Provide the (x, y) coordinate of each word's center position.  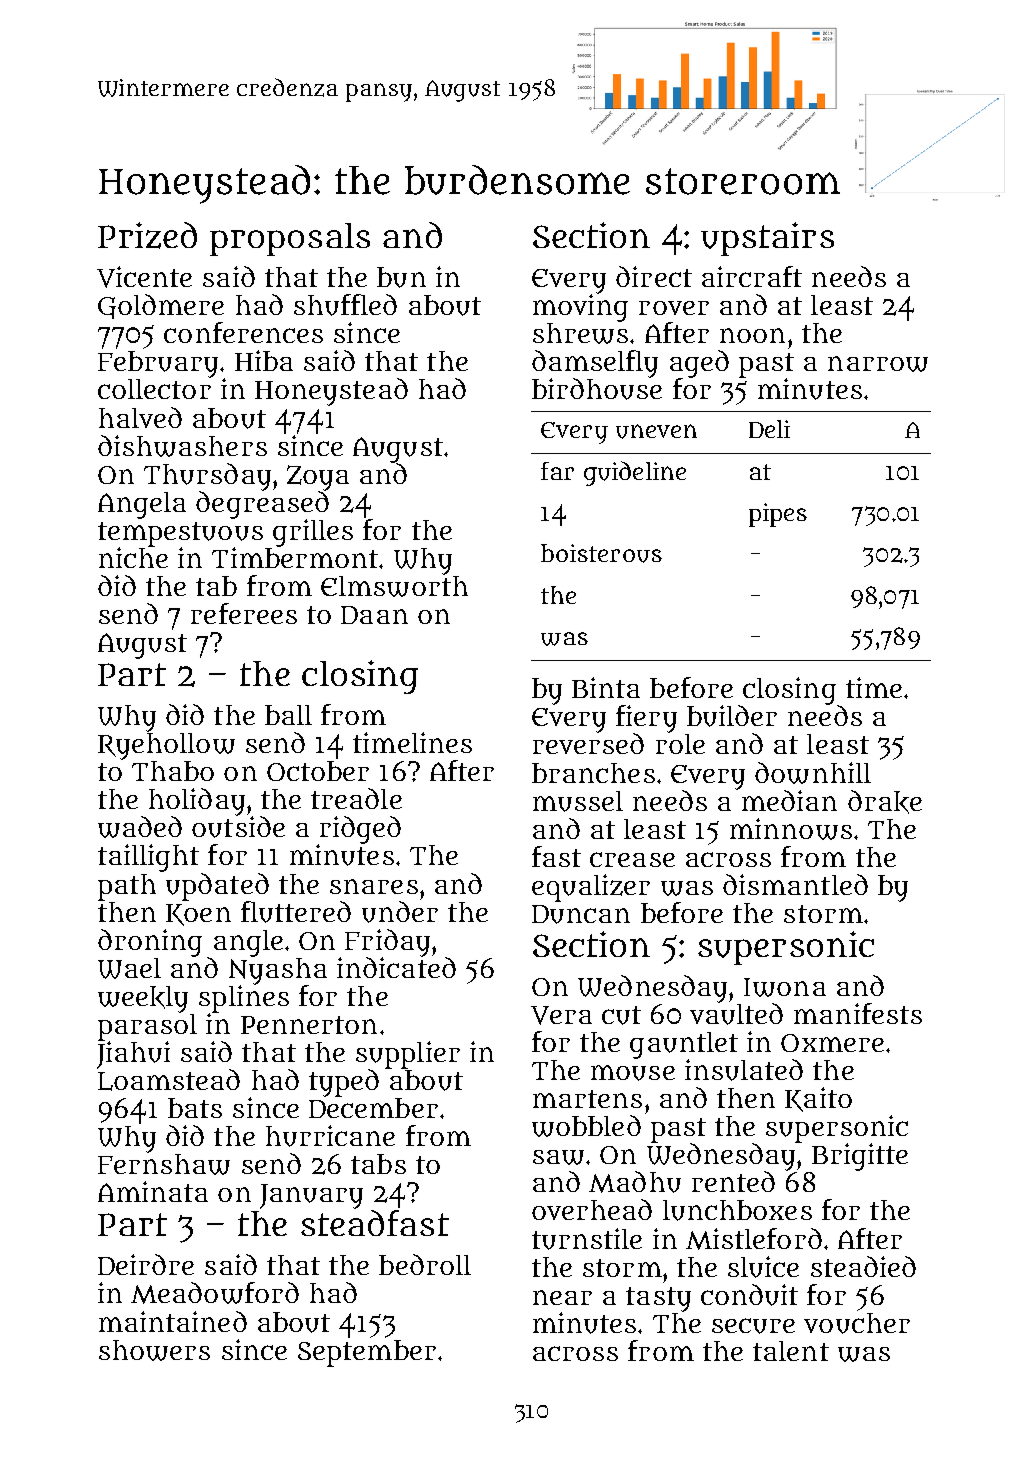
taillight (148, 858)
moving (580, 308)
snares (374, 886)
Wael (129, 968)
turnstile (587, 1239)
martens (587, 1099)
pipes (778, 515)
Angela (142, 505)
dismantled (795, 884)
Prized (147, 235)
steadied (863, 1266)
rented (733, 1181)
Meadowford (215, 1293)
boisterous (601, 553)
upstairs (767, 239)
